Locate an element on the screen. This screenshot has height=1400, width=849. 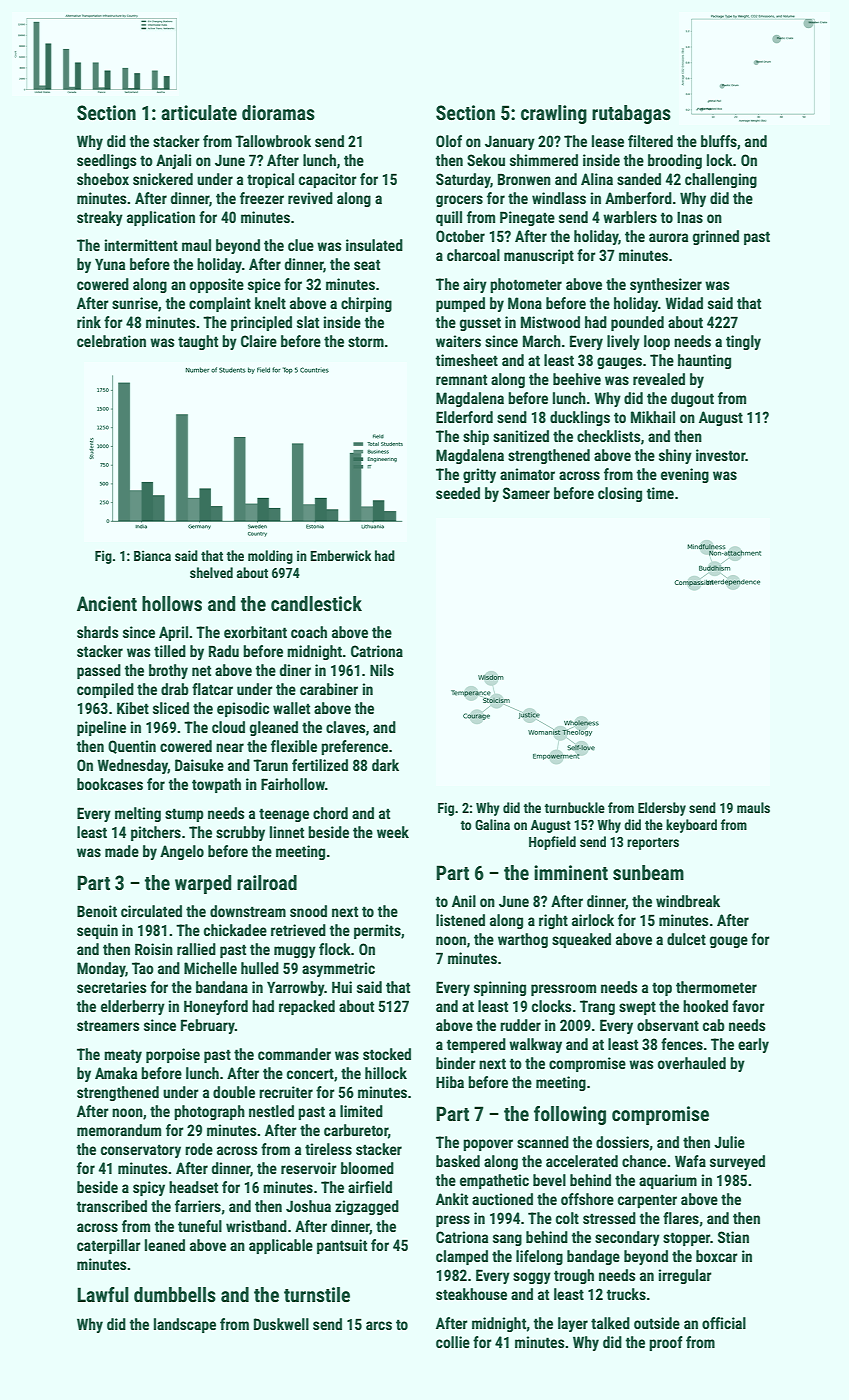
caterpillar is located at coordinates (109, 1246).
